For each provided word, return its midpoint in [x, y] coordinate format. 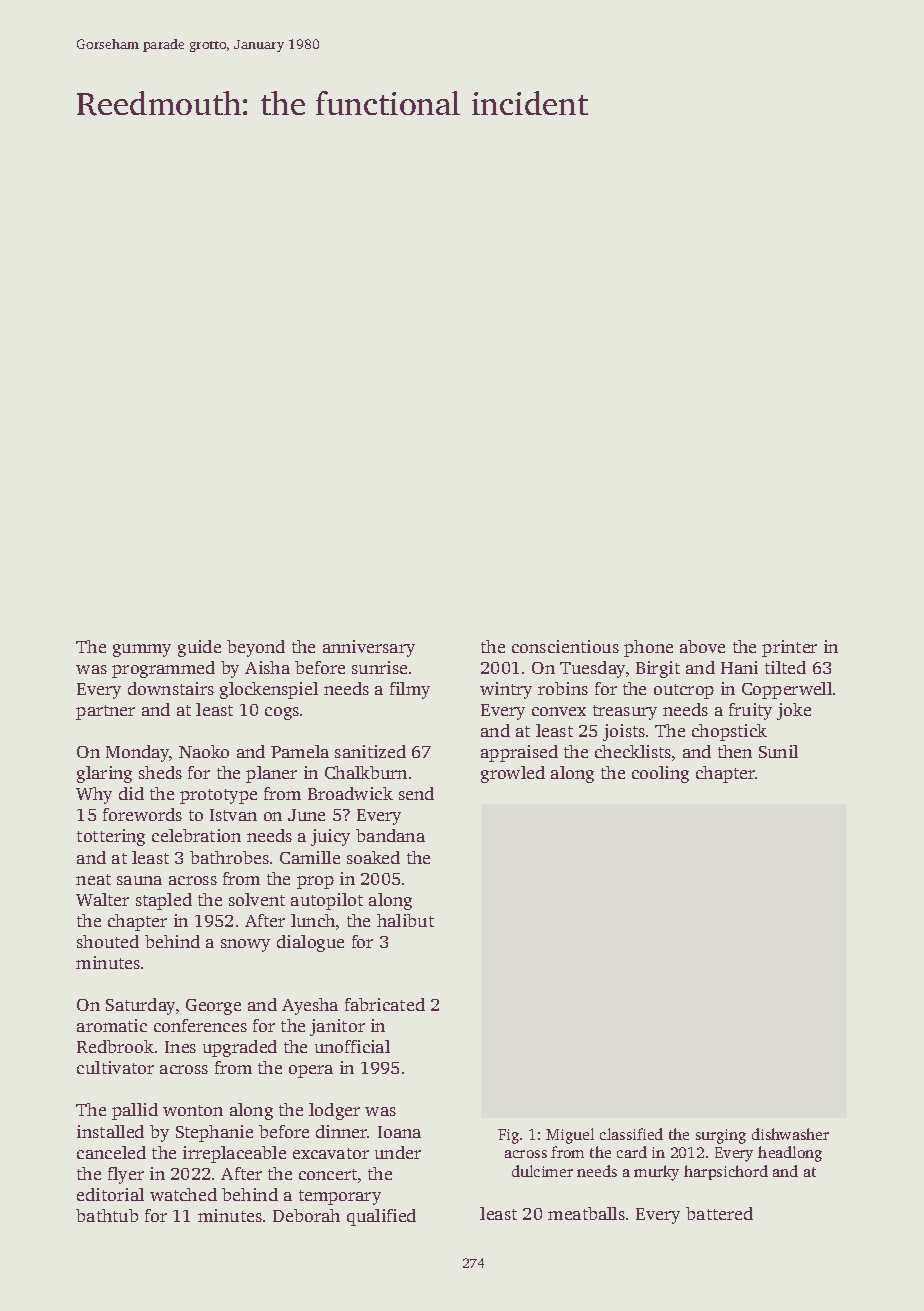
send [416, 793]
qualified [381, 1217]
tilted [785, 667]
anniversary [369, 648]
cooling [660, 774]
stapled [164, 901]
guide [199, 648]
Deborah [306, 1215]
